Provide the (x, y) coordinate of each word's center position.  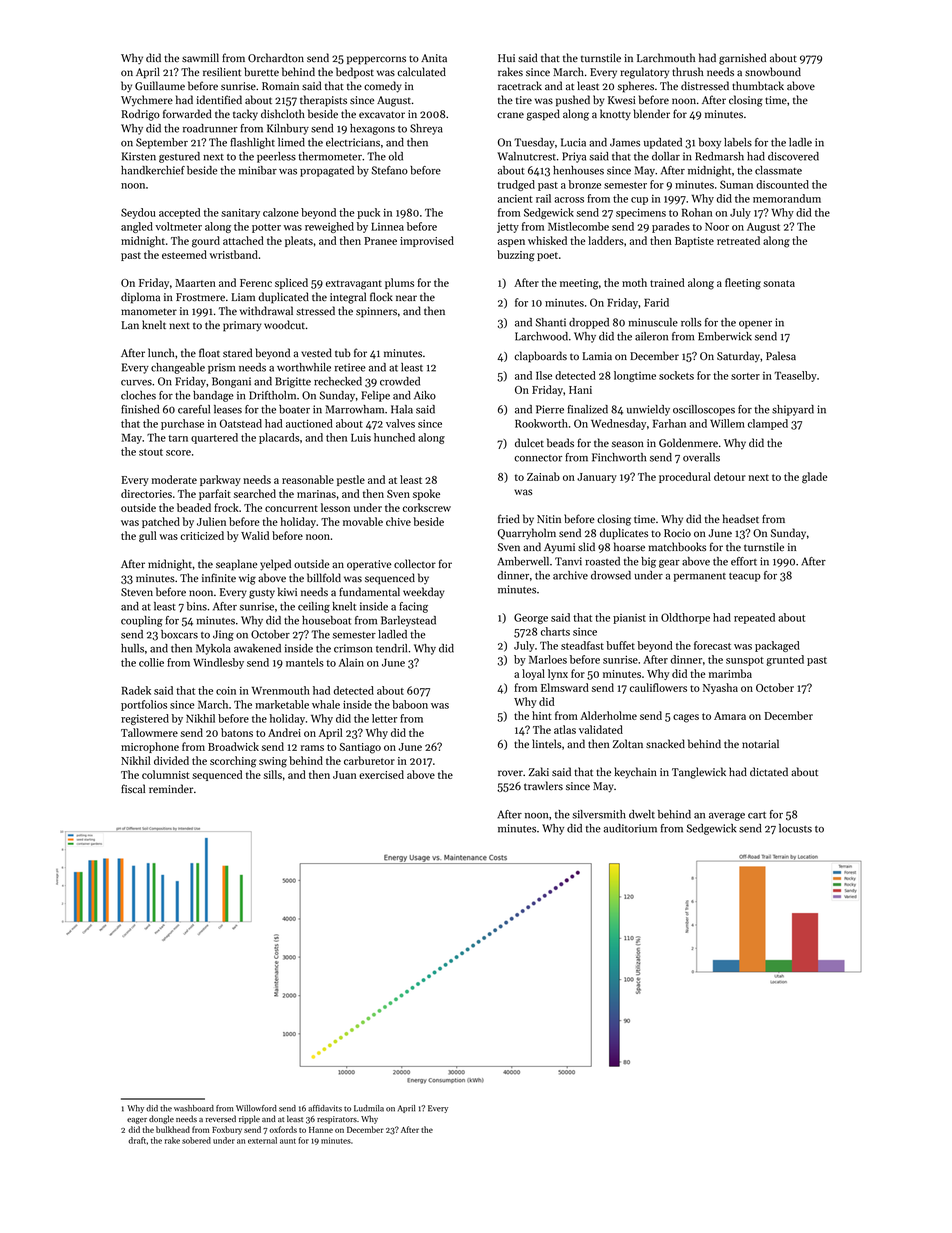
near (406, 298)
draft (137, 1140)
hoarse (629, 547)
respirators (337, 1120)
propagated (327, 171)
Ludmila (369, 1108)
